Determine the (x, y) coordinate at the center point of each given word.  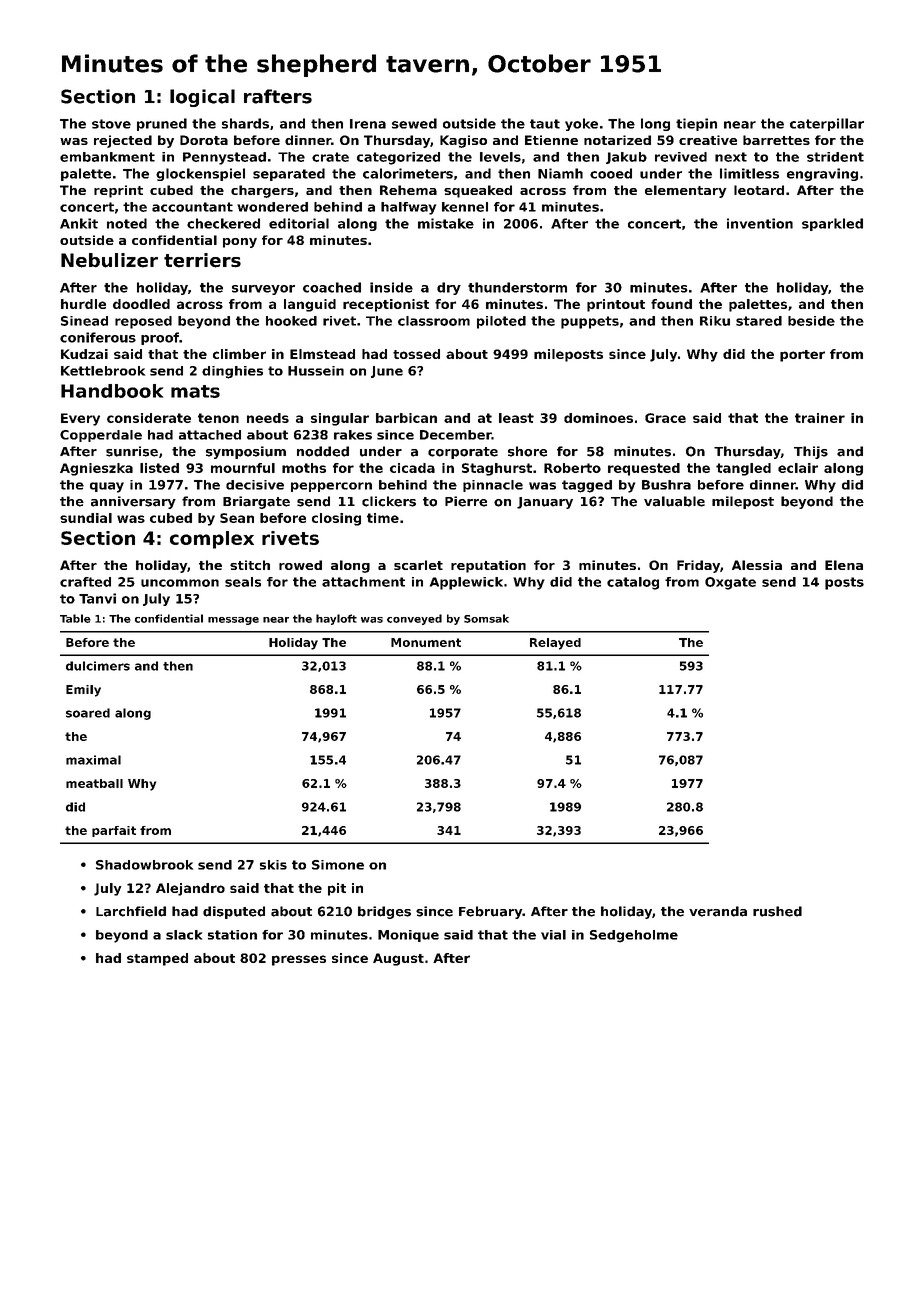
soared (88, 713)
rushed (777, 911)
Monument (426, 642)
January (545, 503)
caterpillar (827, 124)
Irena (368, 124)
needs (268, 418)
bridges (384, 912)
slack (184, 935)
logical (202, 98)
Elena (844, 565)
